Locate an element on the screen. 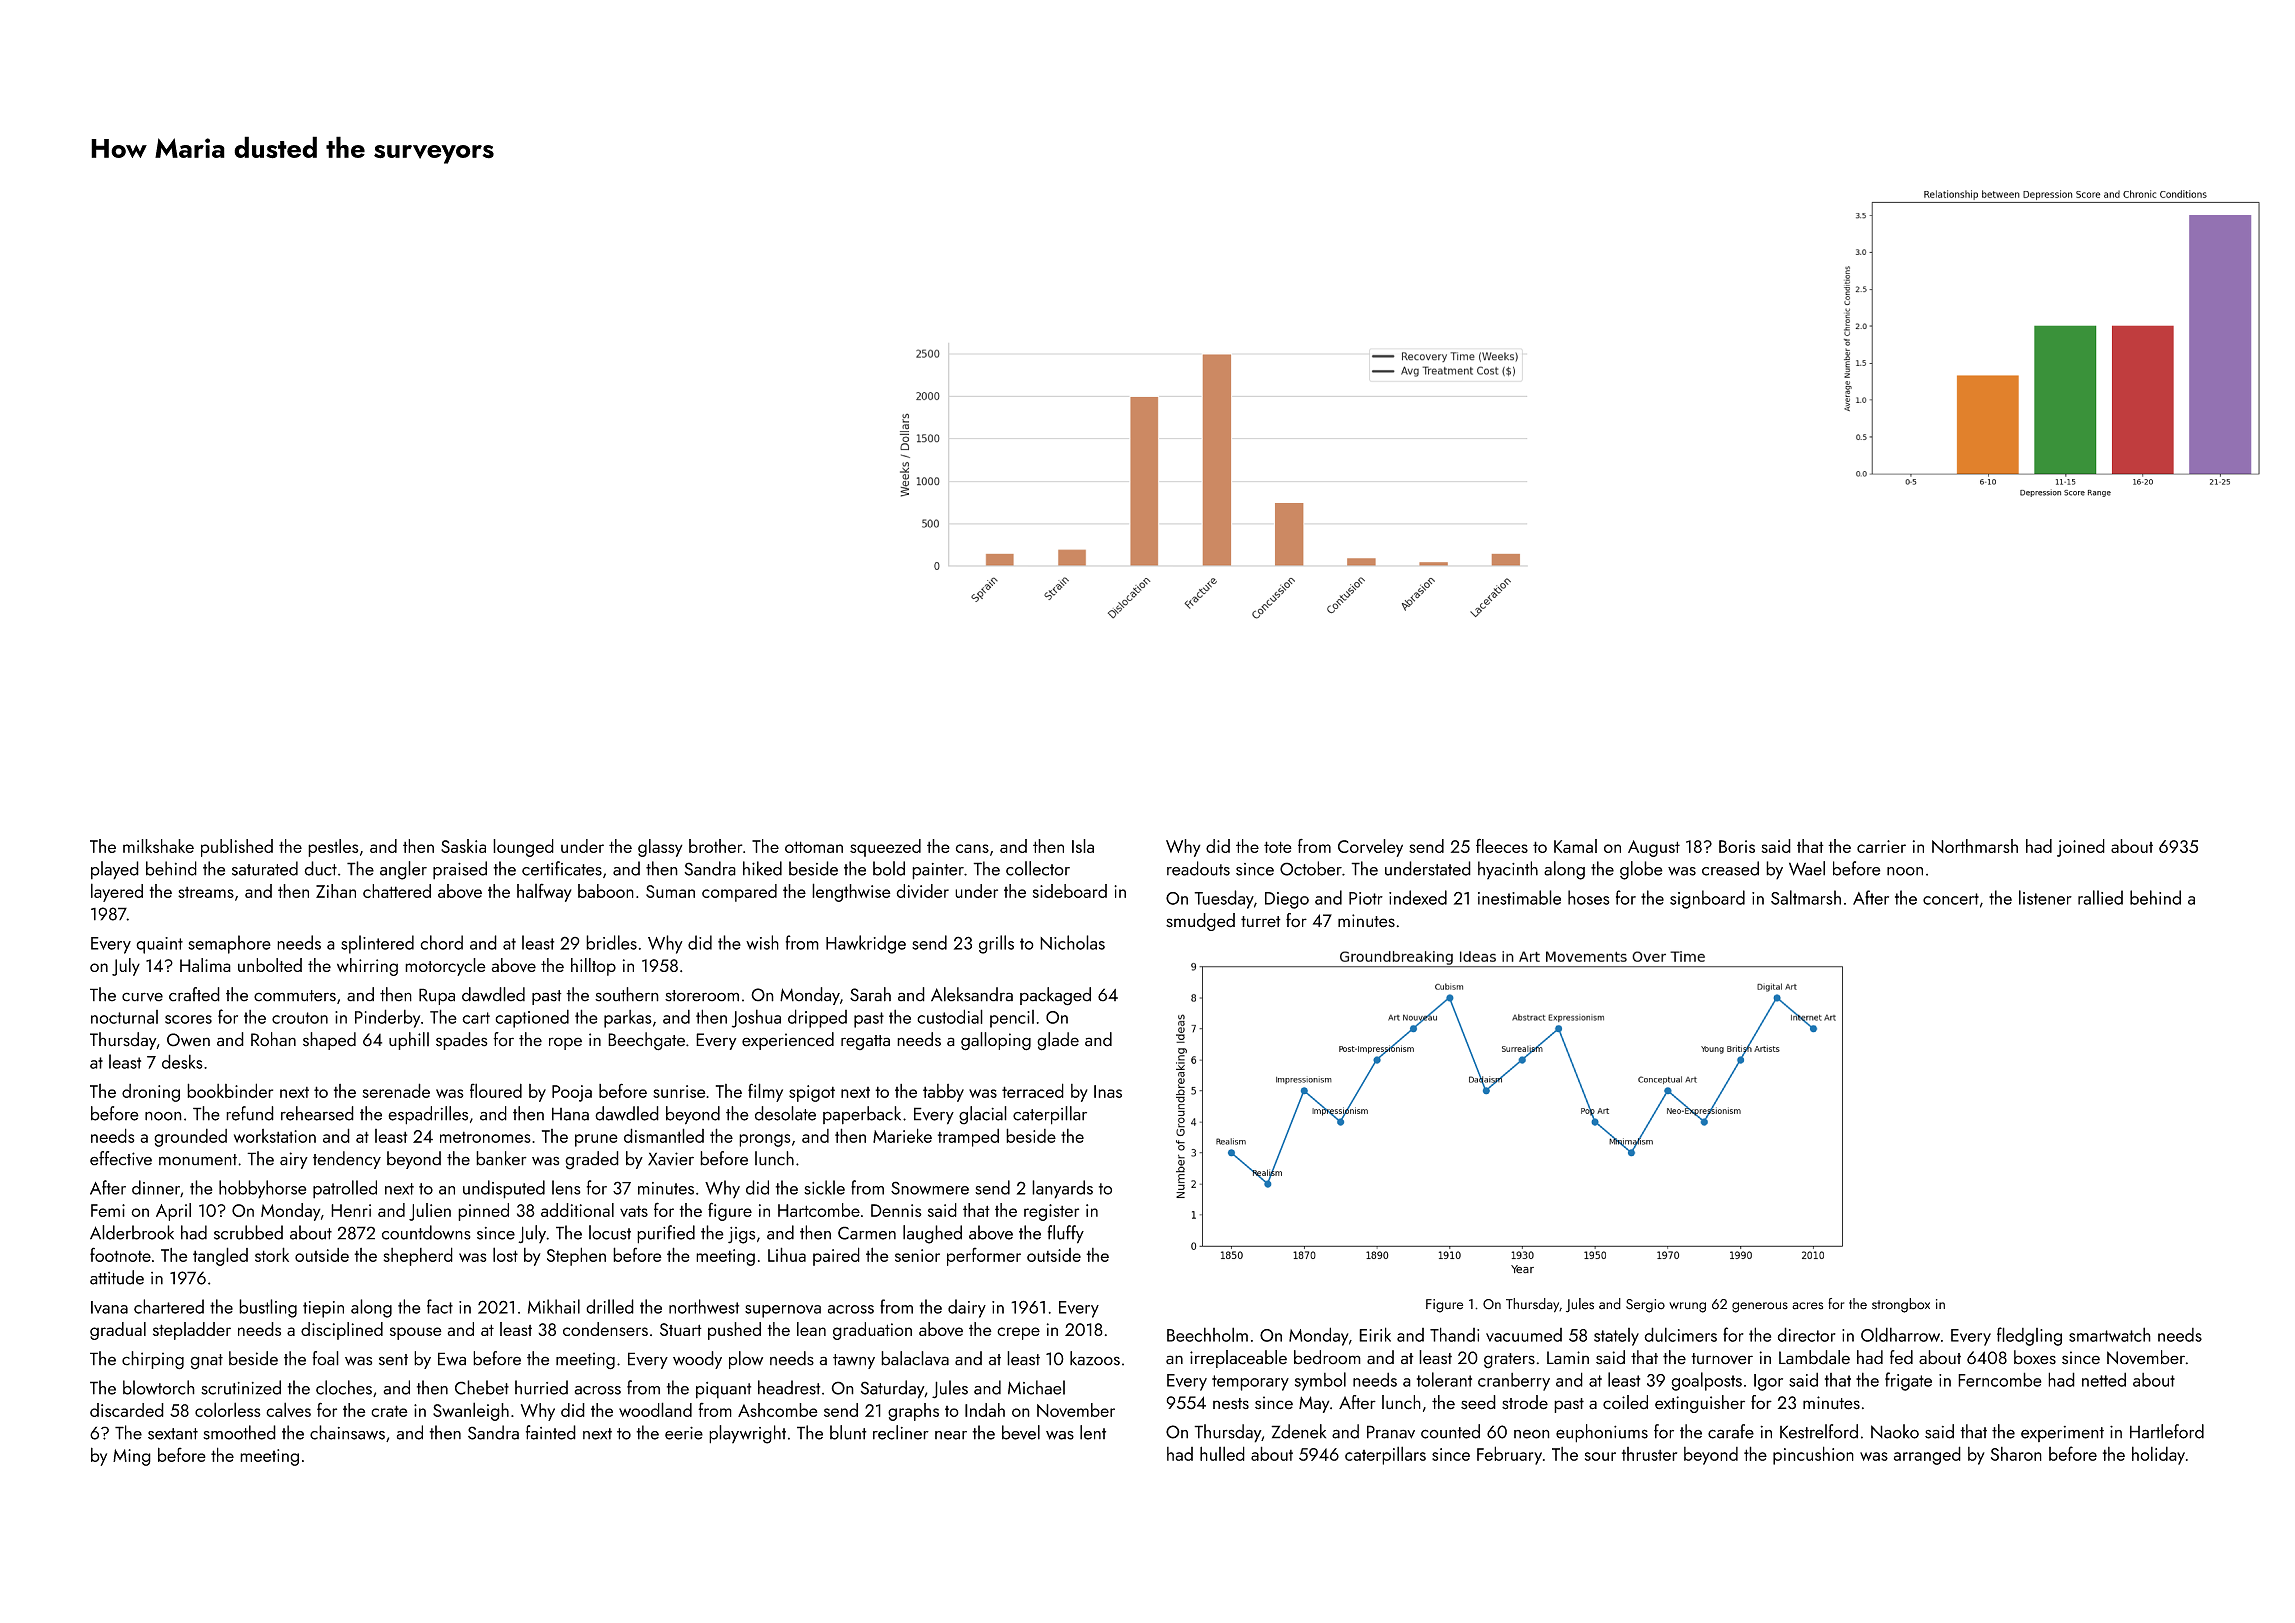  experiment is located at coordinates (2062, 1434).
